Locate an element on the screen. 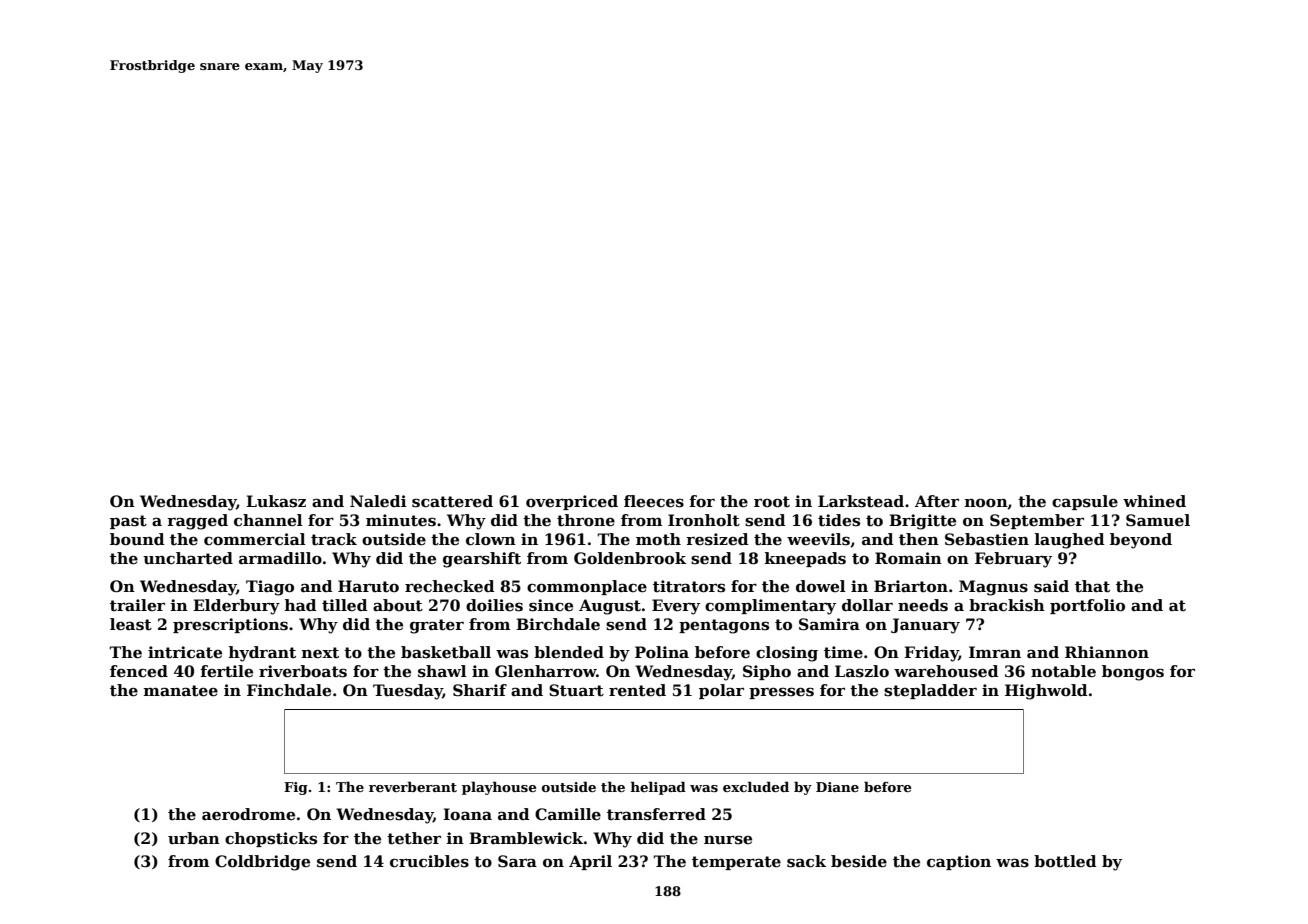  manatee is located at coordinates (181, 691).
